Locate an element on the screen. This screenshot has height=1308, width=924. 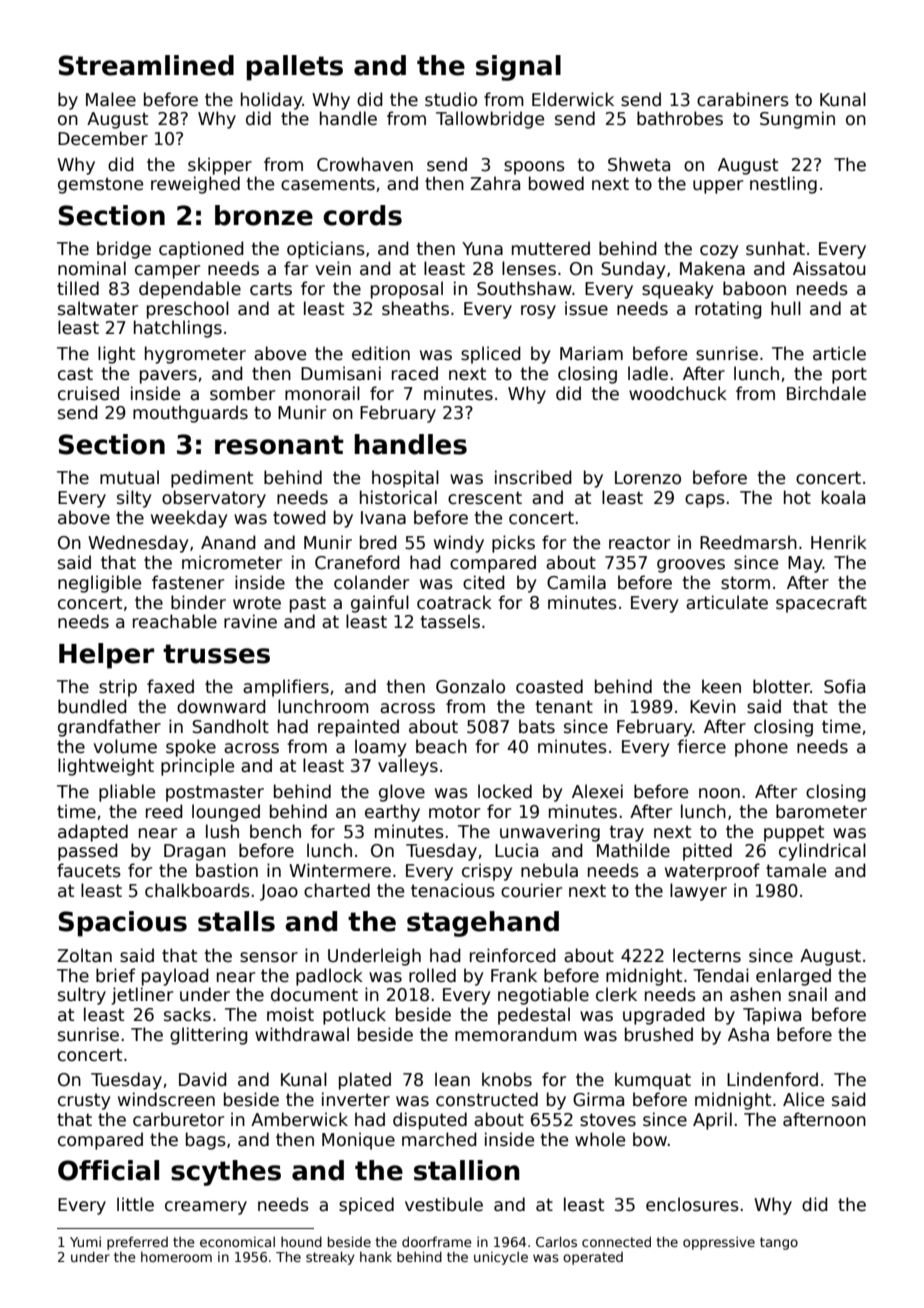
carabiners is located at coordinates (743, 99).
